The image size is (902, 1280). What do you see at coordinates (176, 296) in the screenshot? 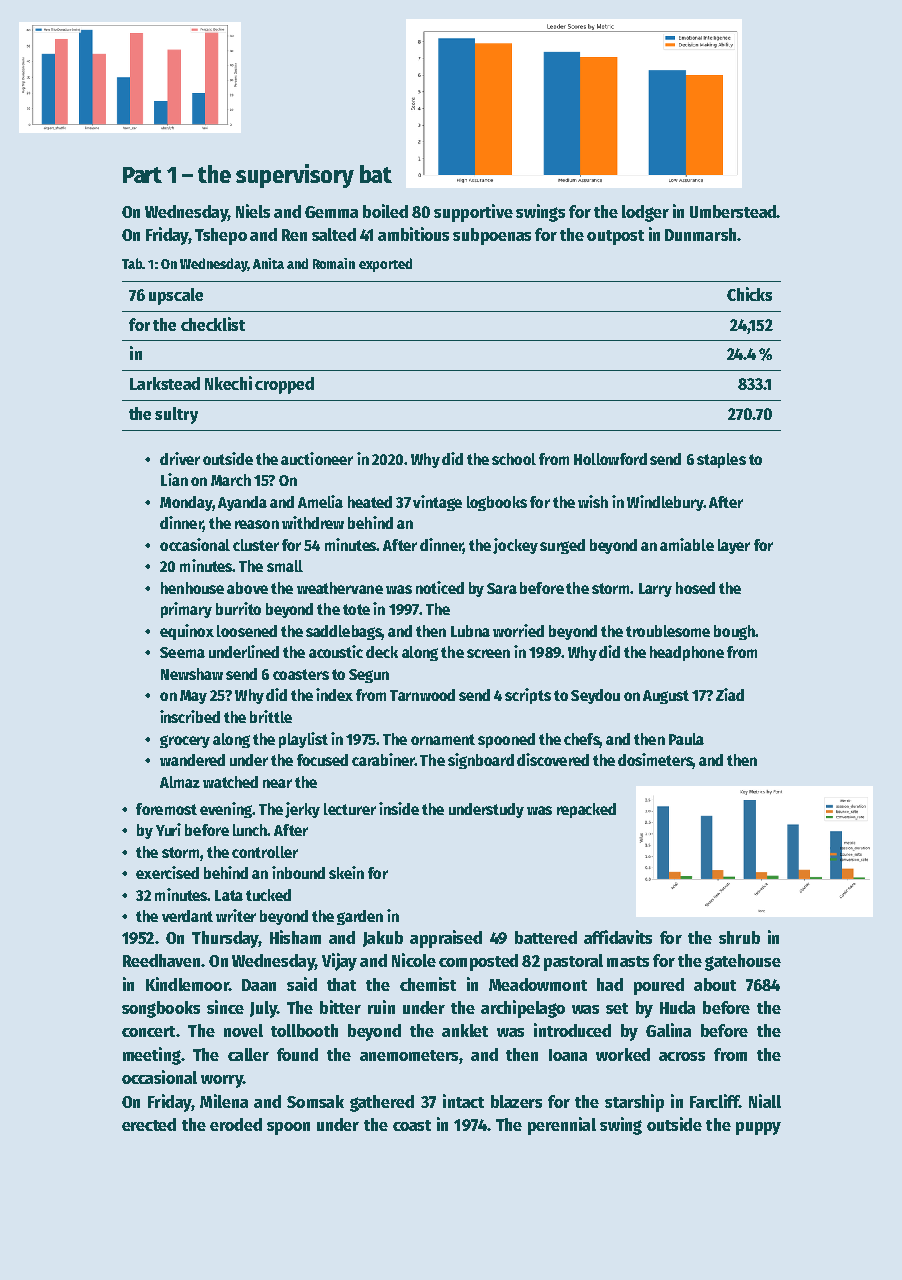
I see `upscale` at bounding box center [176, 296].
